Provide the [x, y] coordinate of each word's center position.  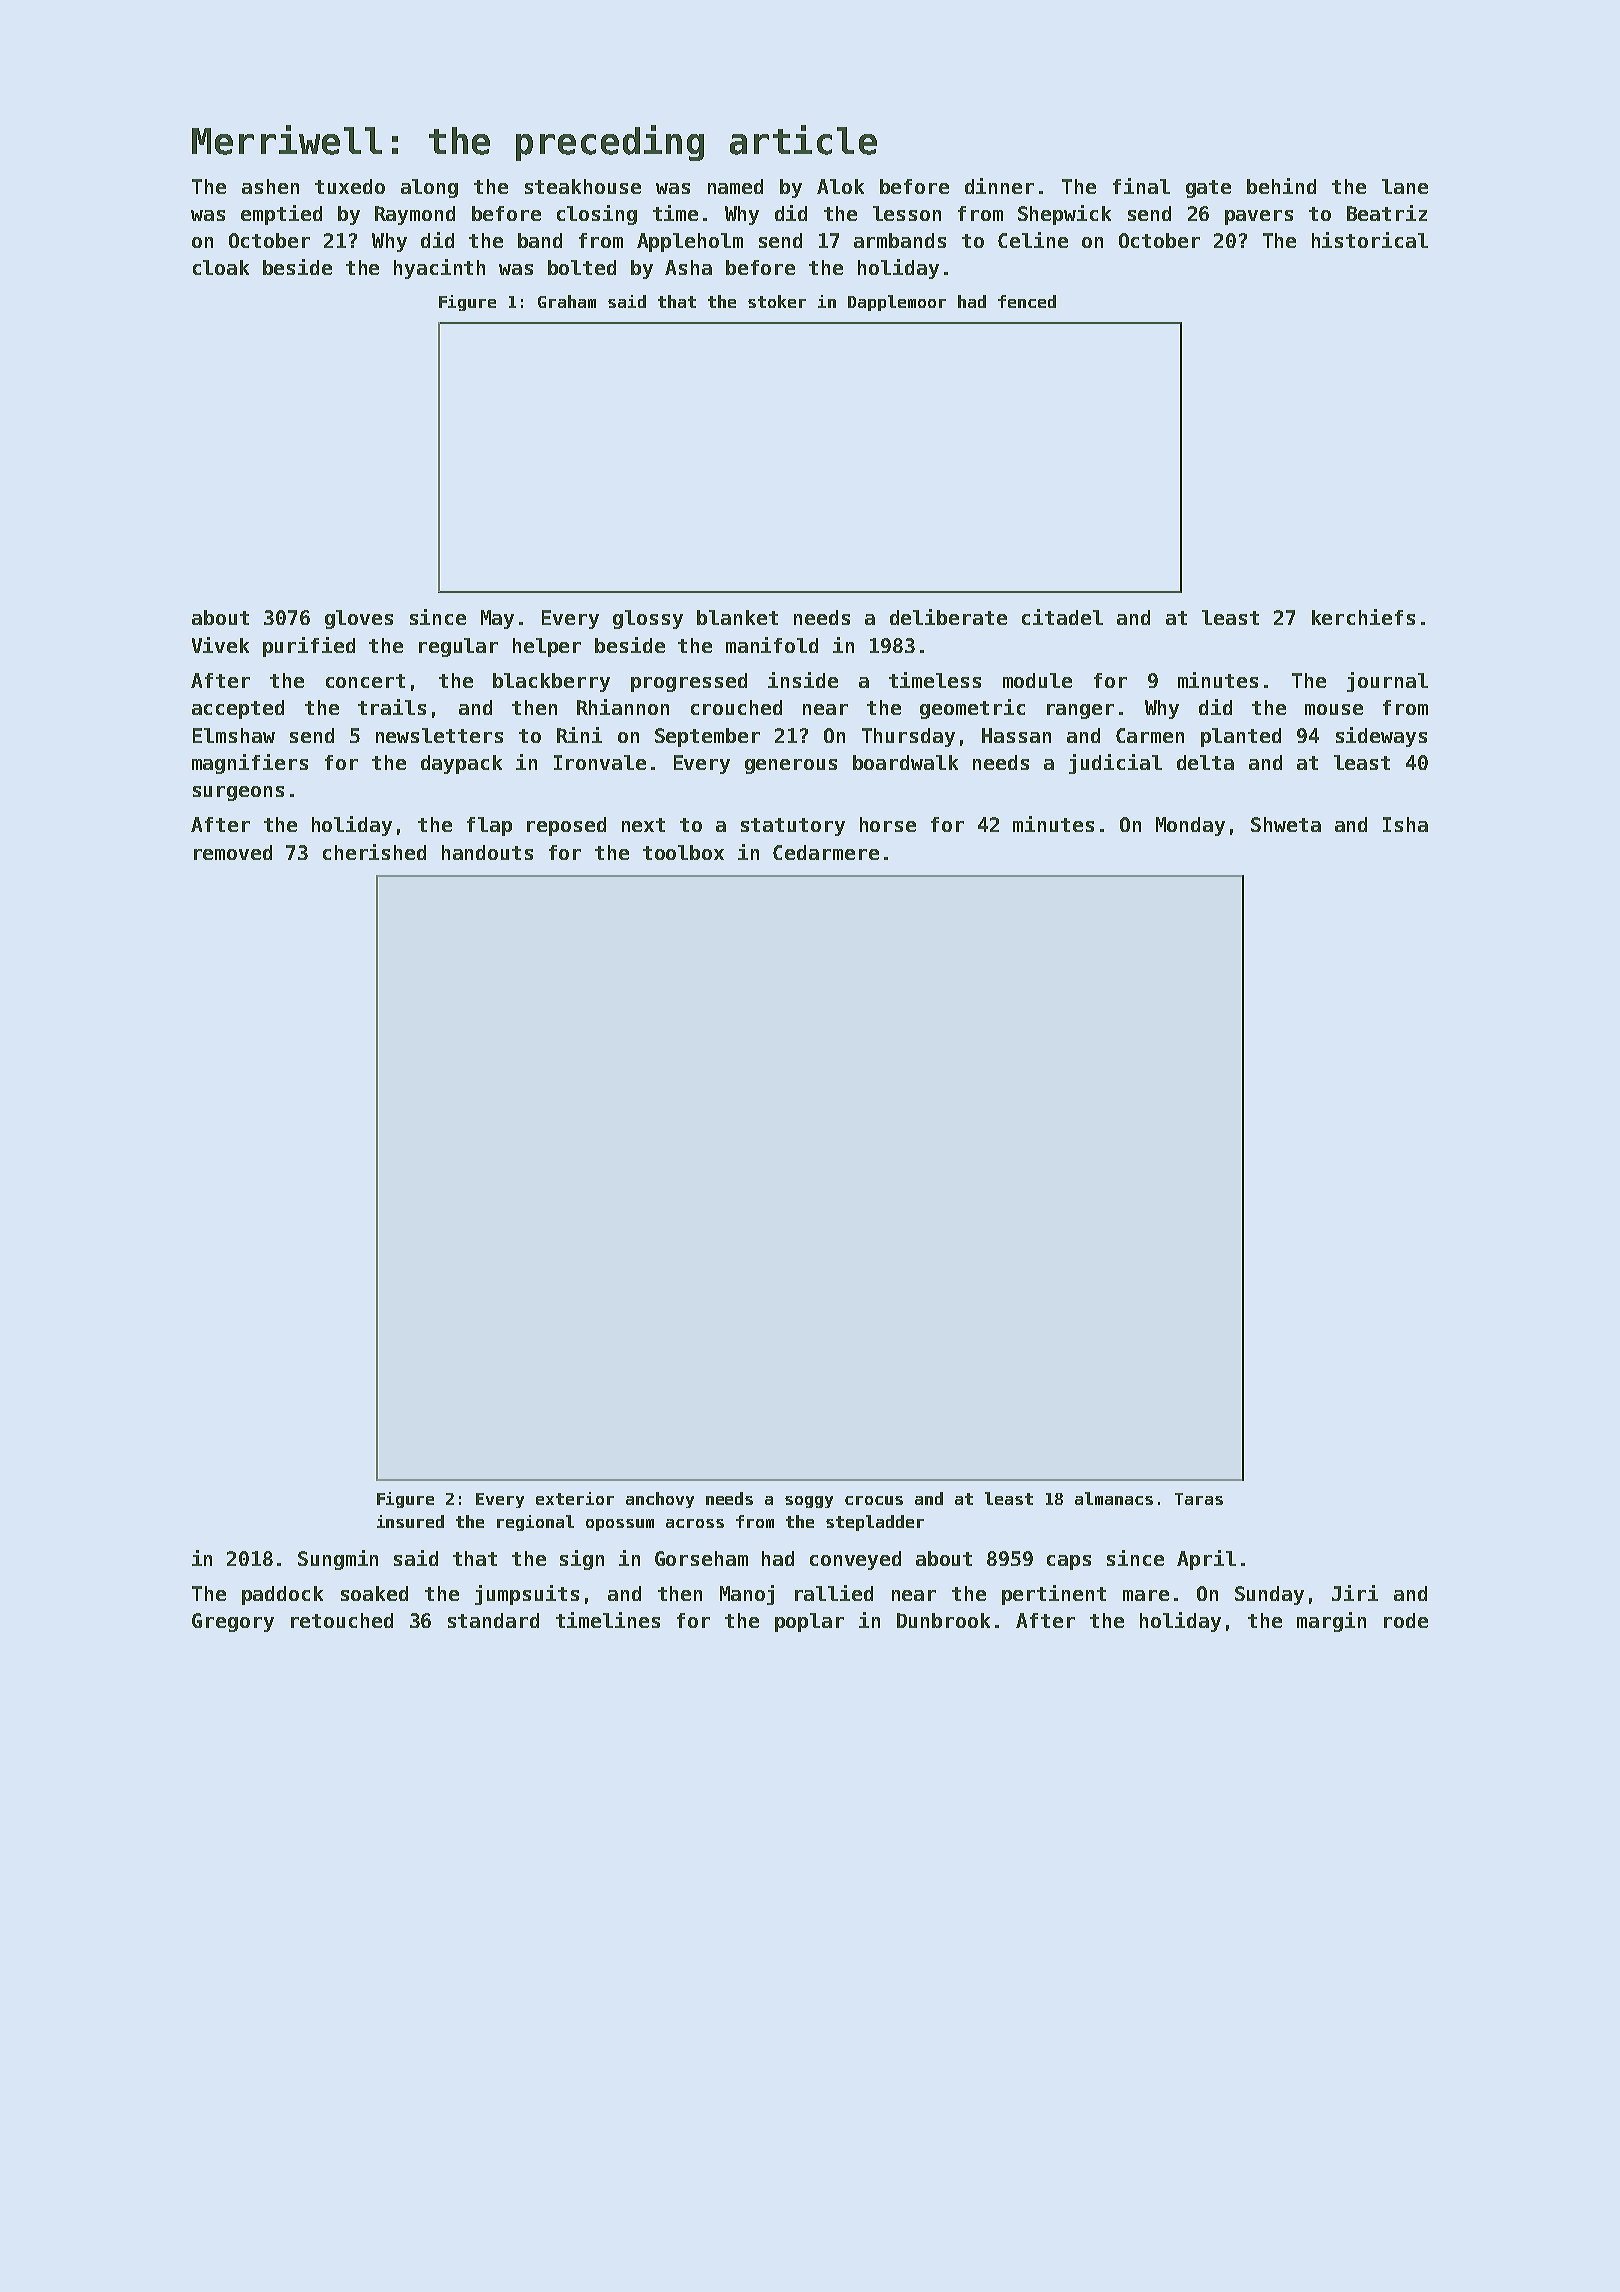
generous [791, 766]
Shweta [1286, 824]
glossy [648, 619]
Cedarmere [826, 852]
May [497, 619]
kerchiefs [1363, 617]
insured [410, 1521]
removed [233, 852]
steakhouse [583, 186]
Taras [1199, 1499]
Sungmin [338, 1560]
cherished [374, 852]
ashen [270, 186]
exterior [575, 1498]
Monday [1190, 826]
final [1141, 186]
